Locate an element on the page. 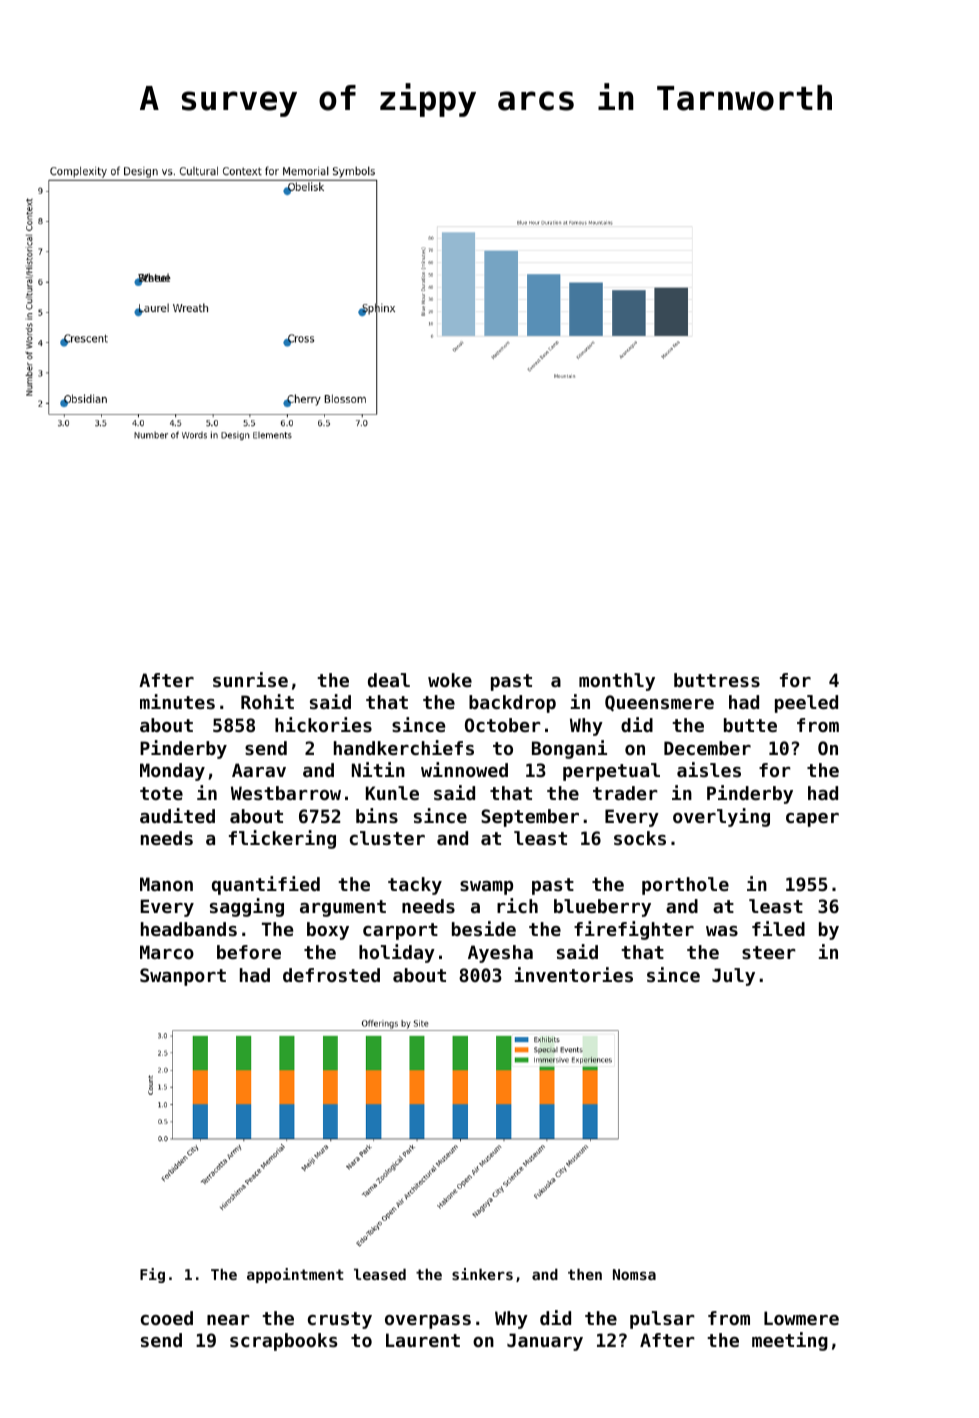  leased is located at coordinates (380, 1274).
